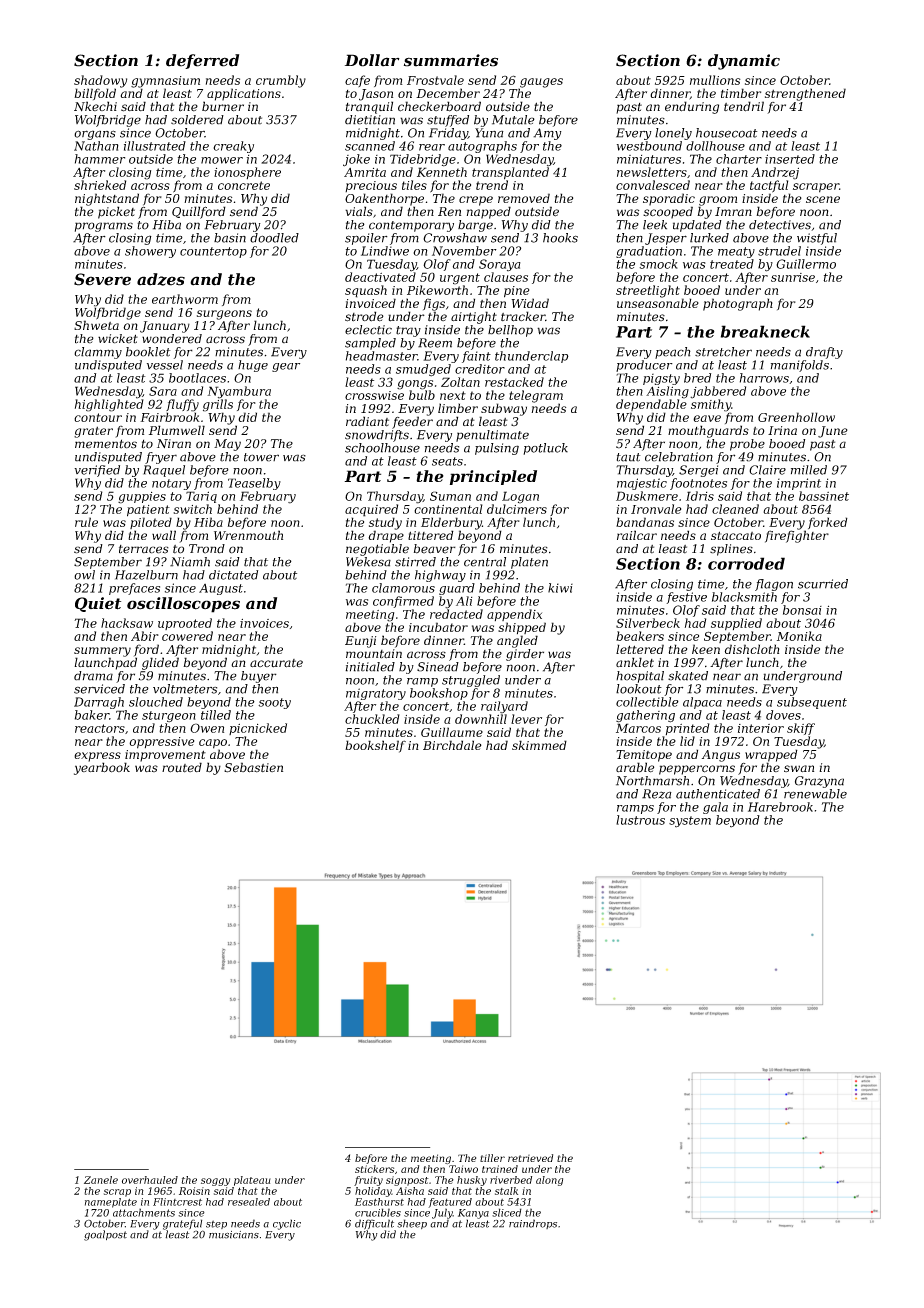  What do you see at coordinates (374, 1169) in the screenshot?
I see `stickers` at bounding box center [374, 1169].
